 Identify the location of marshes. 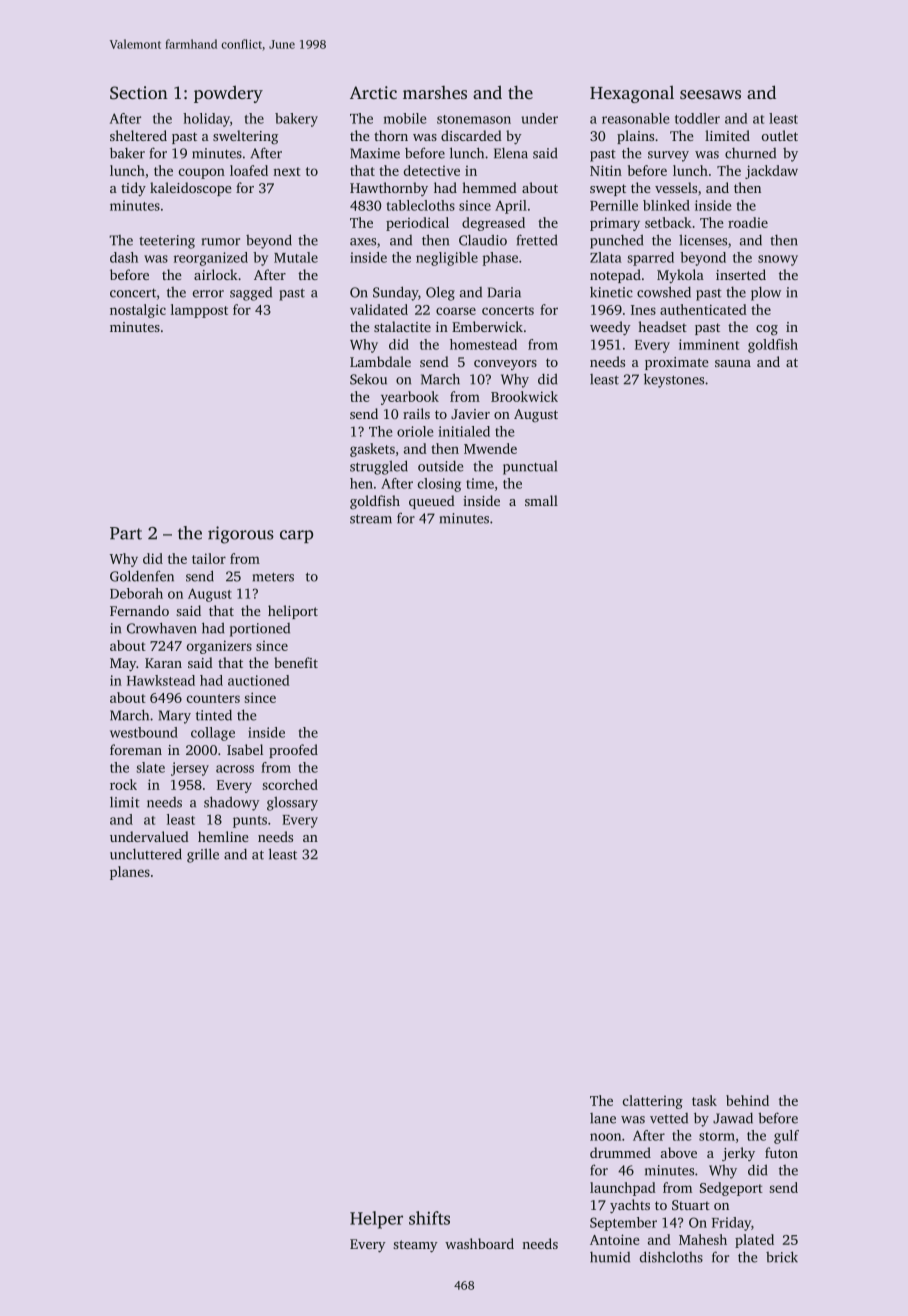
(435, 92).
